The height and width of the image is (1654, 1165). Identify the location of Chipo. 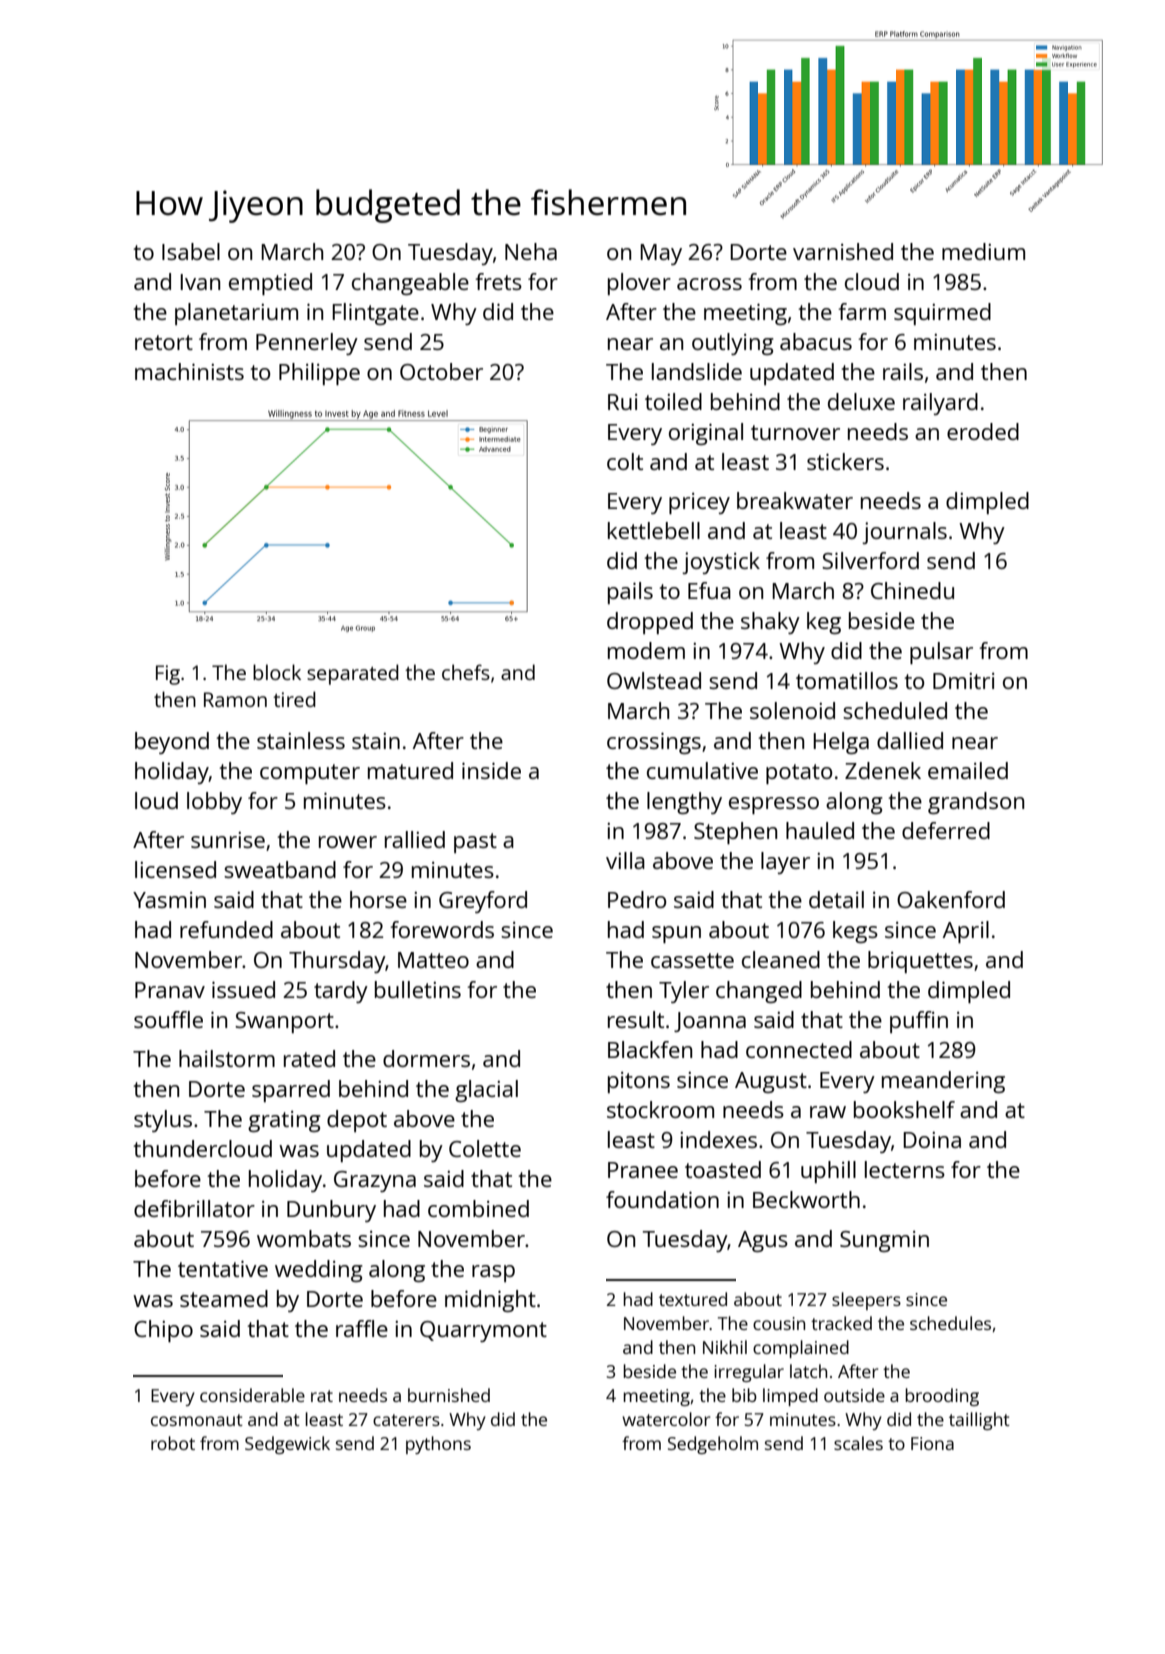
(163, 1331).
